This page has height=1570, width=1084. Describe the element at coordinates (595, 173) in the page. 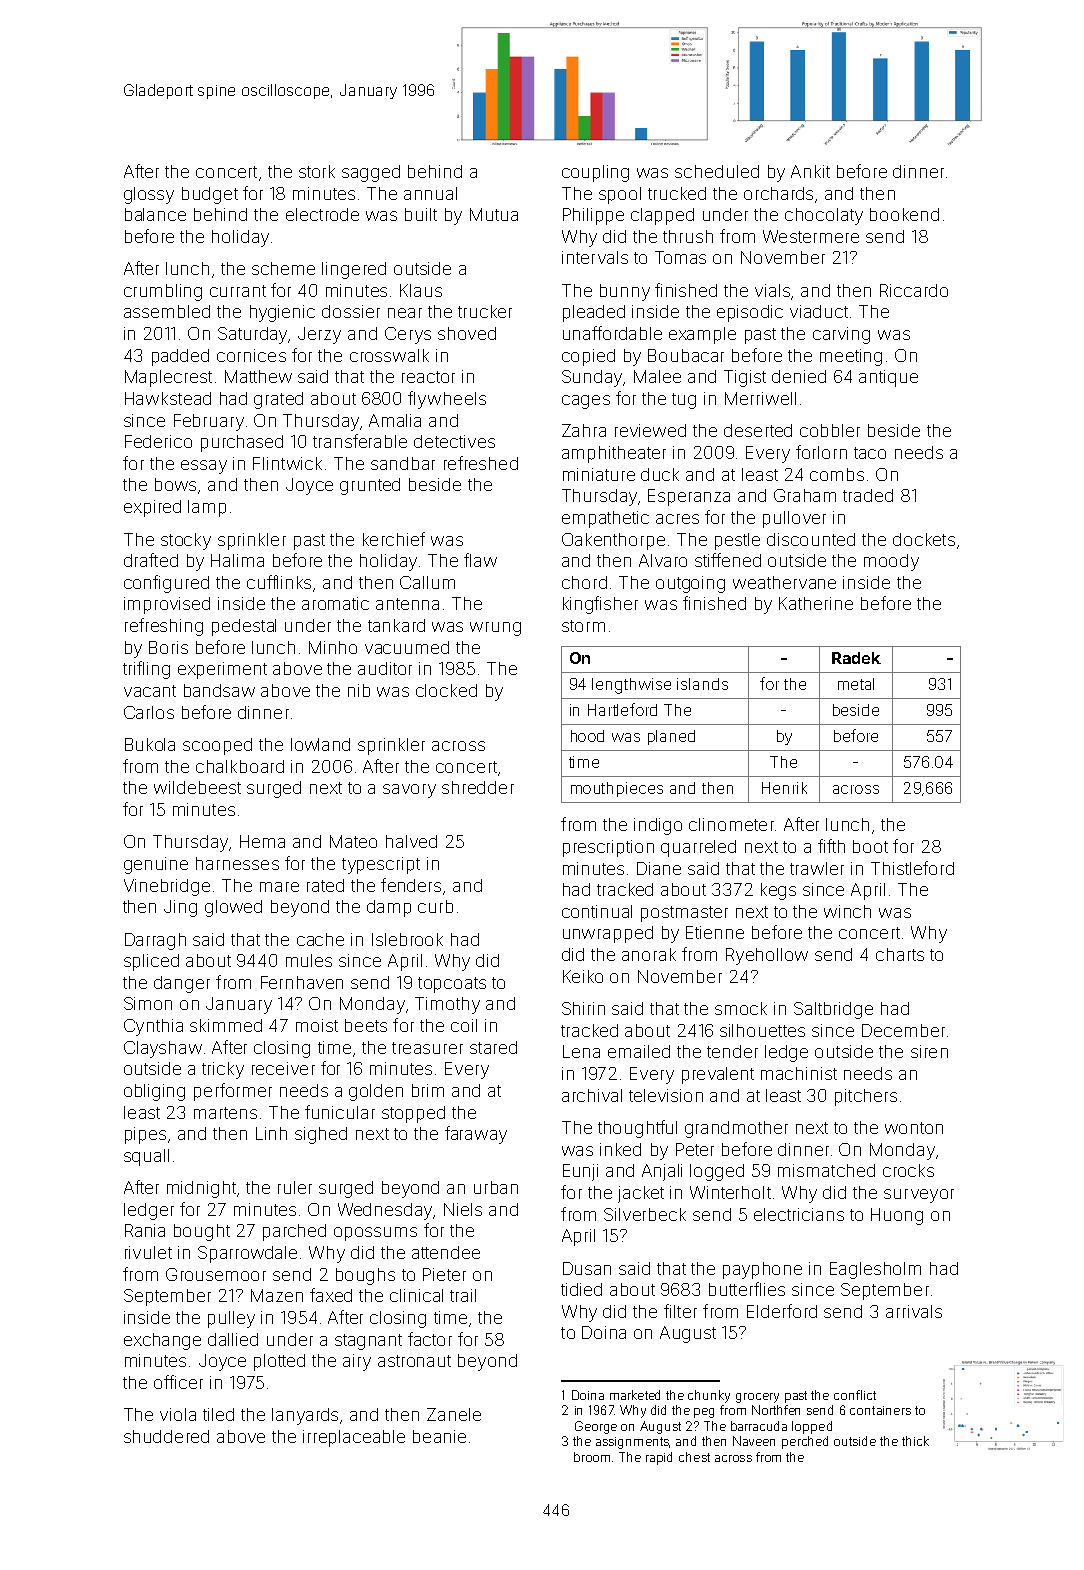

I see `coupling` at that location.
